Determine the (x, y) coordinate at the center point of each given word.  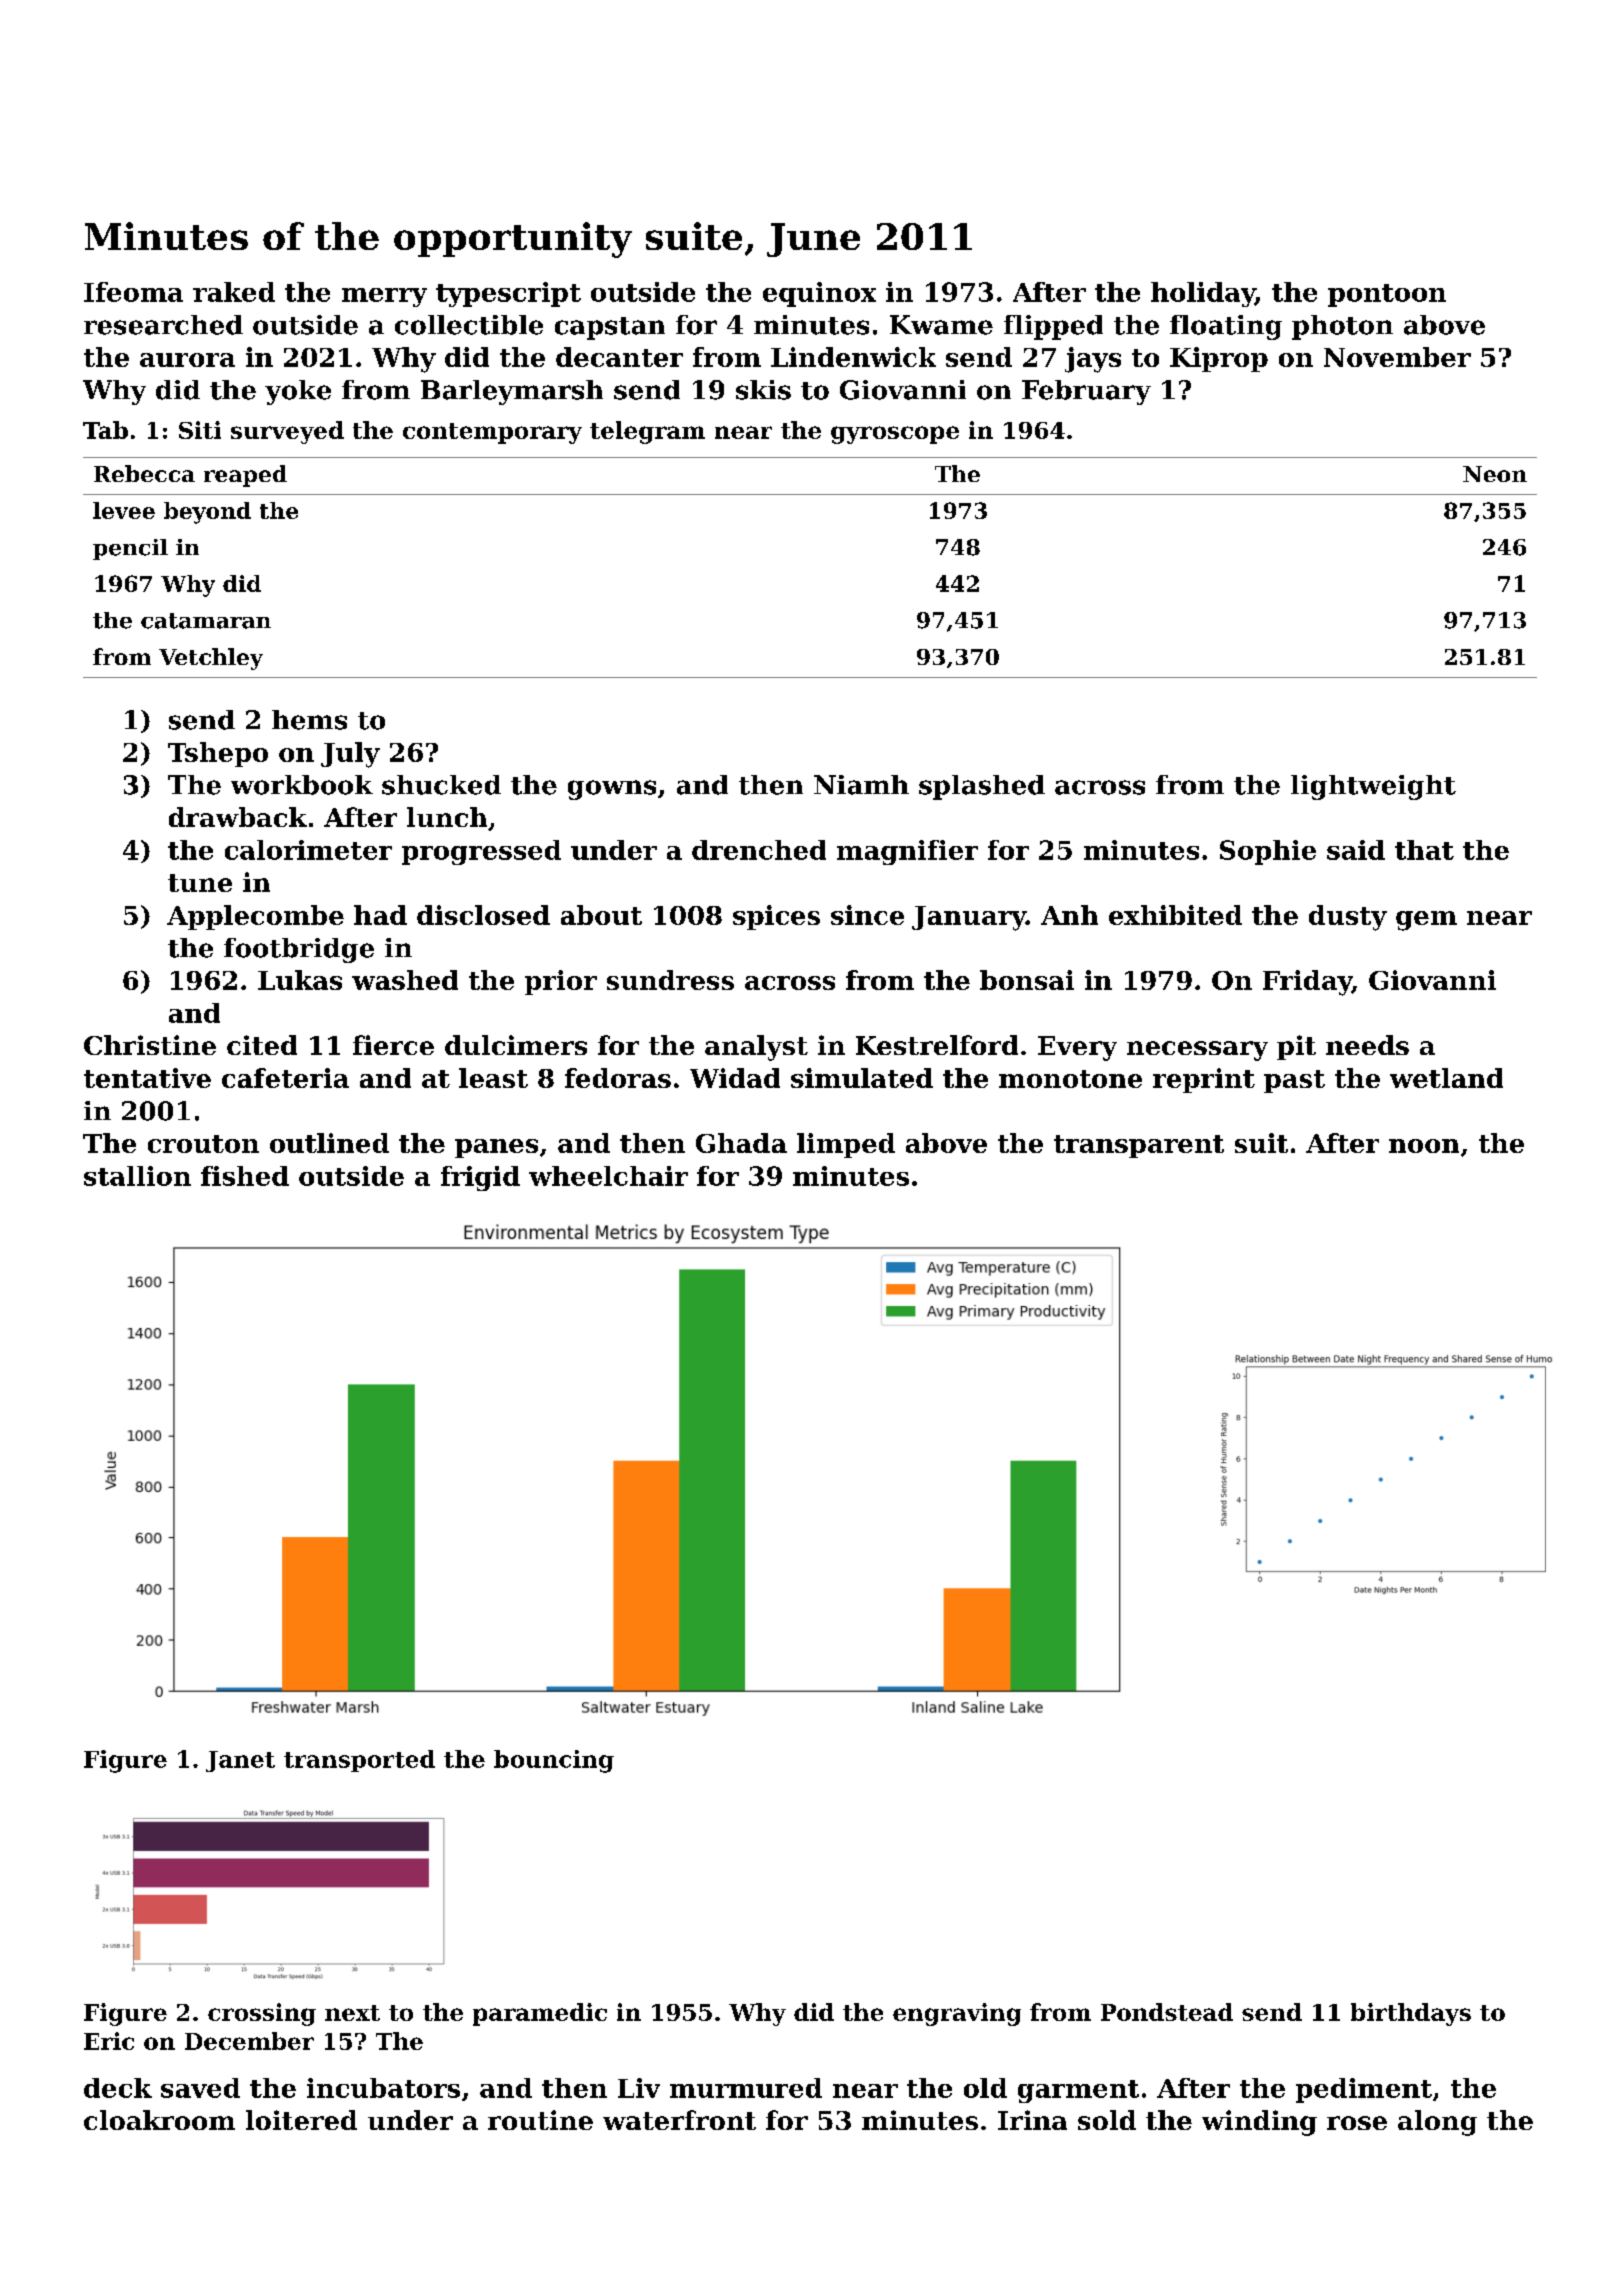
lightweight (1373, 787)
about (601, 915)
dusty (1348, 918)
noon (1424, 1146)
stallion (137, 1176)
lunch (447, 817)
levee (124, 510)
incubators (383, 2088)
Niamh (861, 785)
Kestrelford (937, 1045)
